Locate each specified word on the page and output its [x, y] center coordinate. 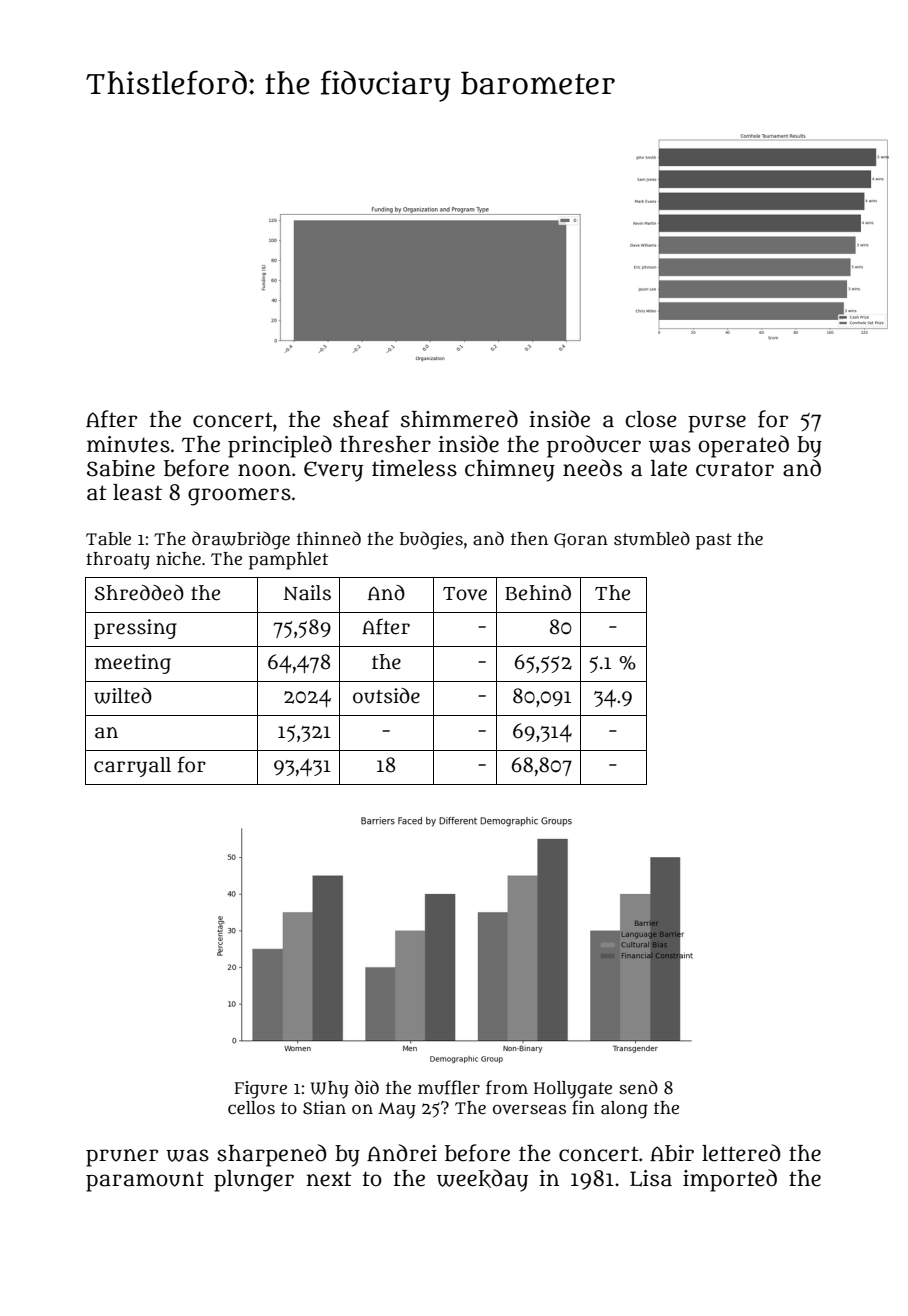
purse [717, 424]
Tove [465, 594]
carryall [132, 767]
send [638, 1087]
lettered [741, 1153]
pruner [122, 1158]
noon [264, 470]
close [651, 419]
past [714, 541]
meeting [133, 664]
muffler [449, 1087]
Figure [260, 1090]
